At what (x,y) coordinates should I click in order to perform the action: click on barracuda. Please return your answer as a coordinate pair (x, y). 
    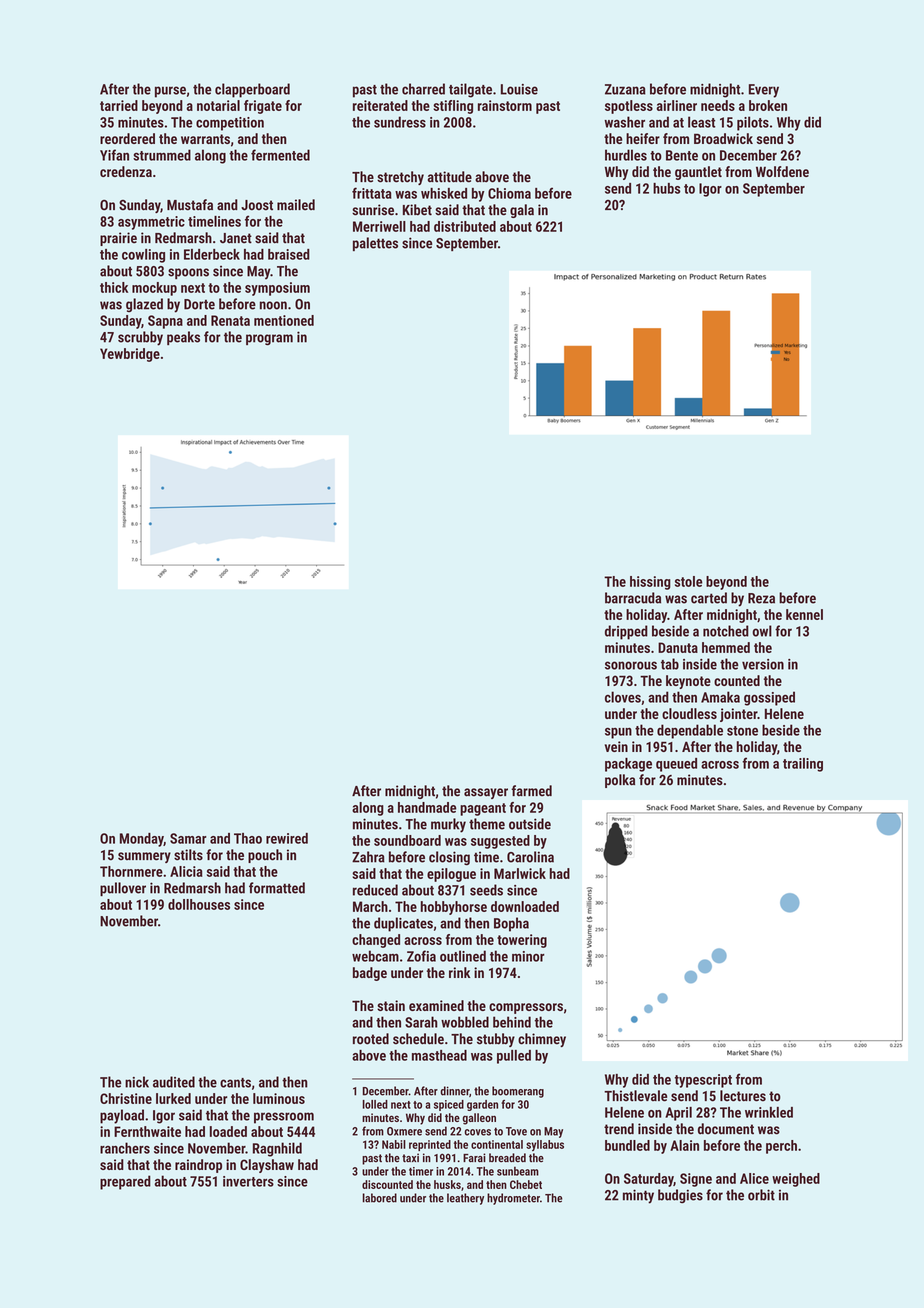
    Looking at the image, I should click on (633, 598).
